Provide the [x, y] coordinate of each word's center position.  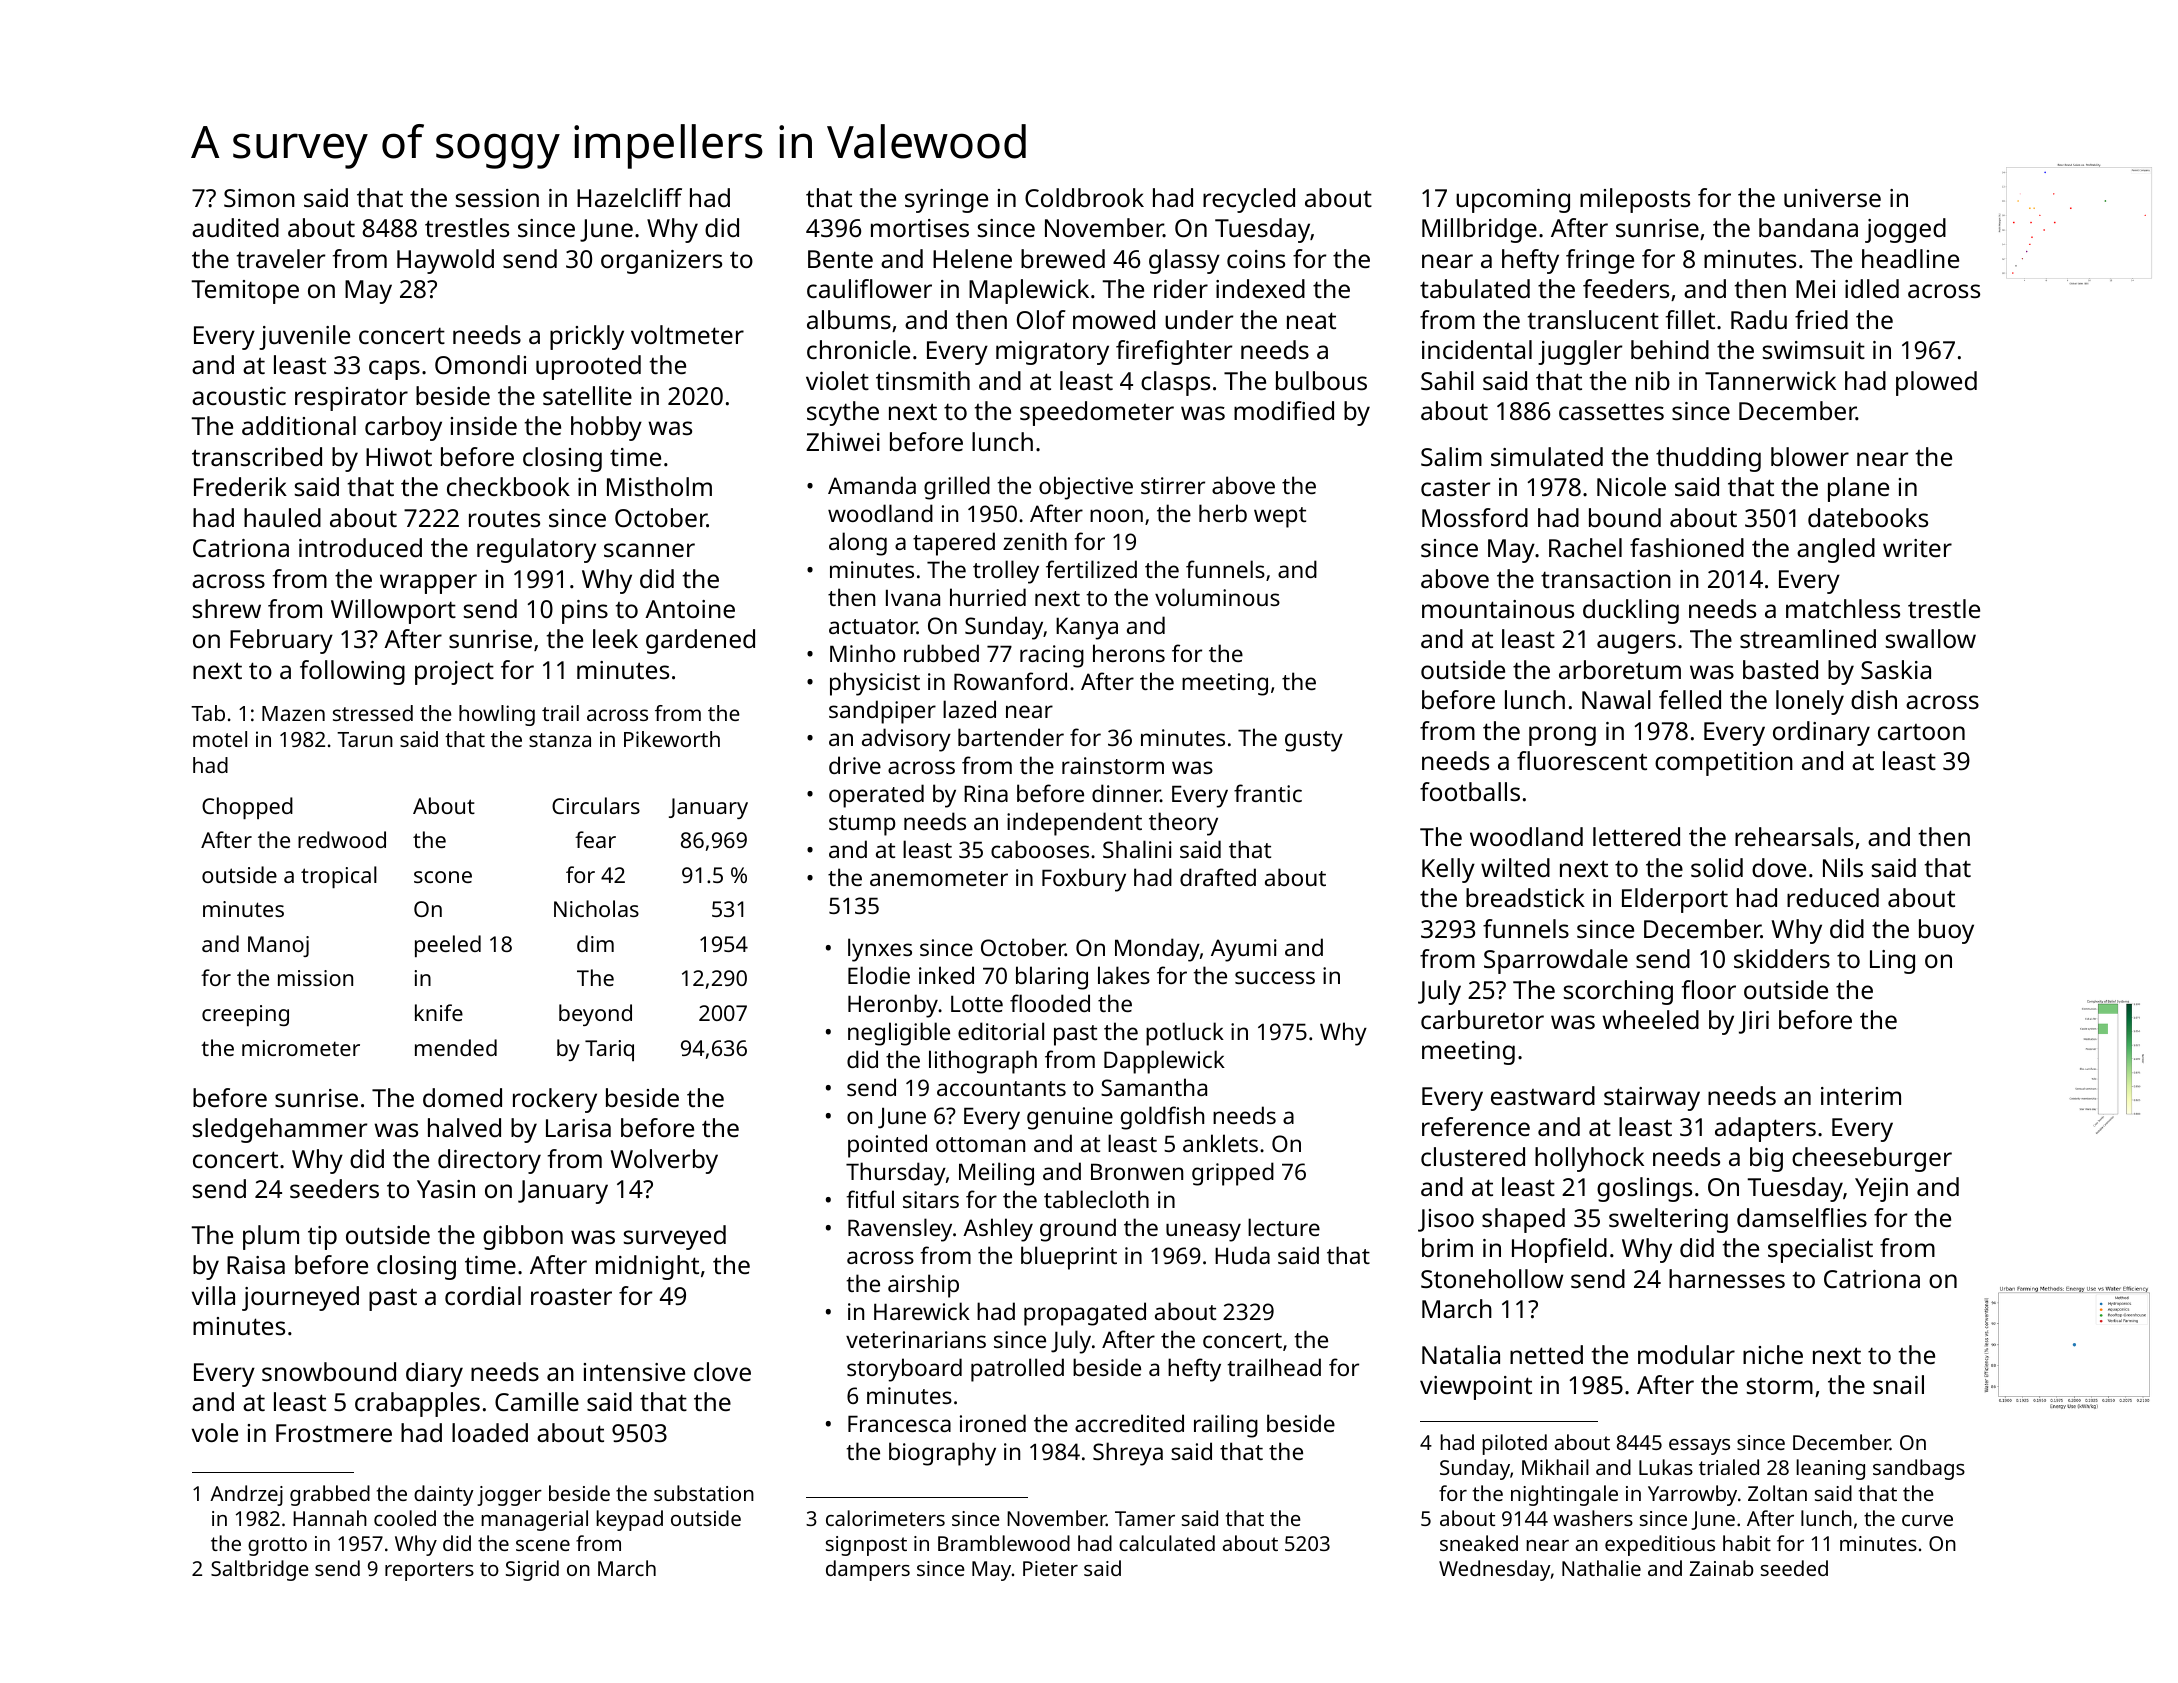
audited [235, 227]
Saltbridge [260, 1570]
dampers [868, 1570]
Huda [1242, 1255]
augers [1636, 644]
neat [1311, 320]
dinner [1126, 793]
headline [1910, 258]
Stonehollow [1492, 1278]
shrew [227, 608]
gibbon [523, 1237]
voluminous [1217, 597]
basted [1780, 669]
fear [595, 839]
